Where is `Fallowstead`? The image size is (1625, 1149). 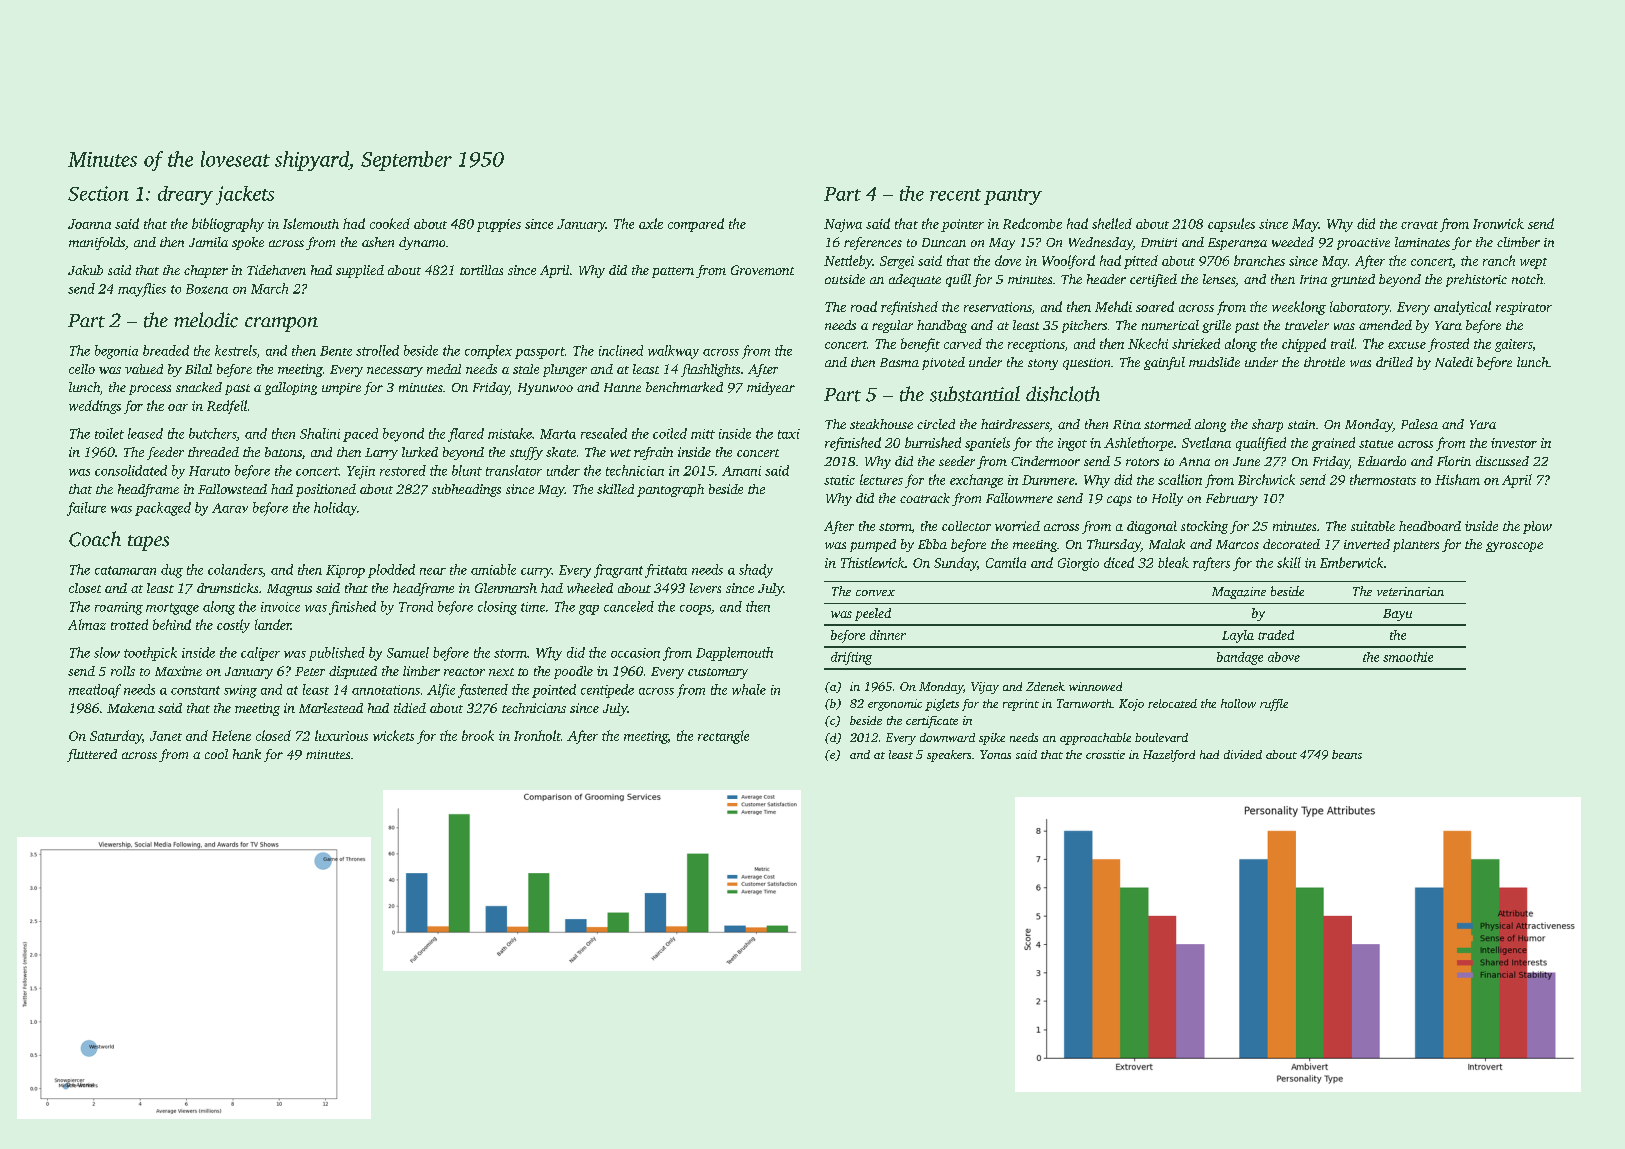
Fallowstead is located at coordinates (232, 489).
